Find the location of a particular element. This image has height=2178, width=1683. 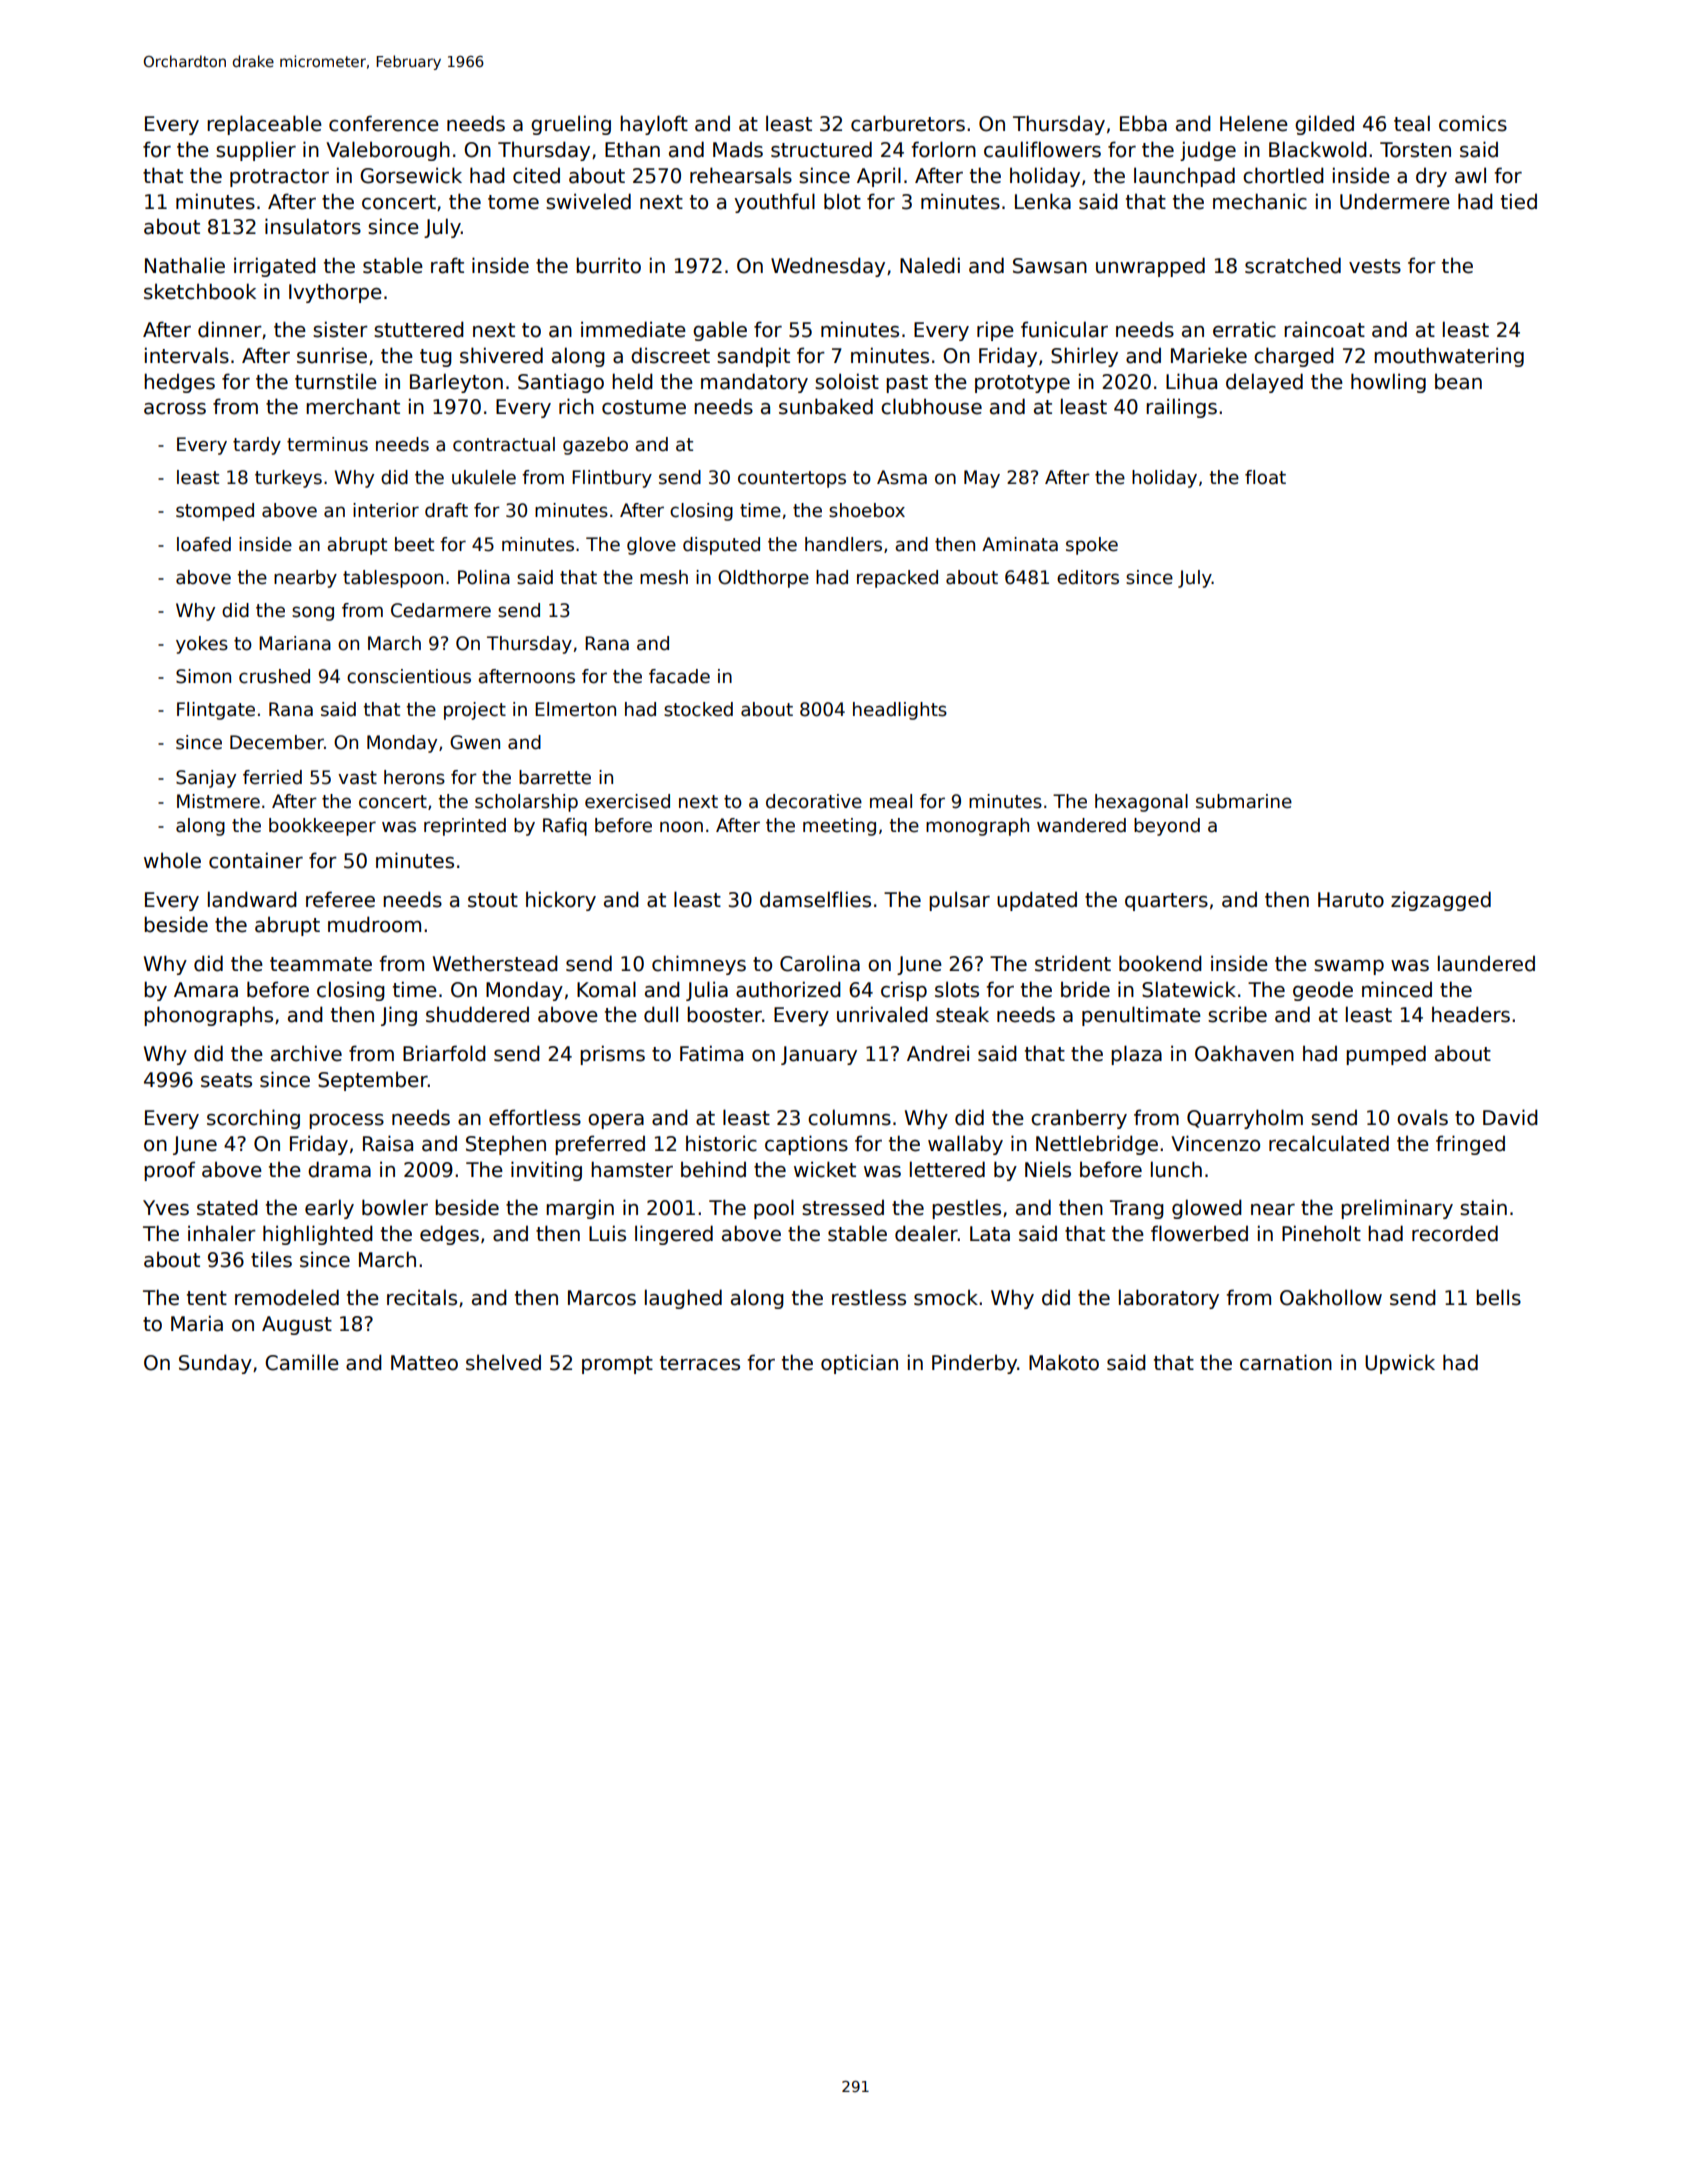

landward is located at coordinates (252, 899).
